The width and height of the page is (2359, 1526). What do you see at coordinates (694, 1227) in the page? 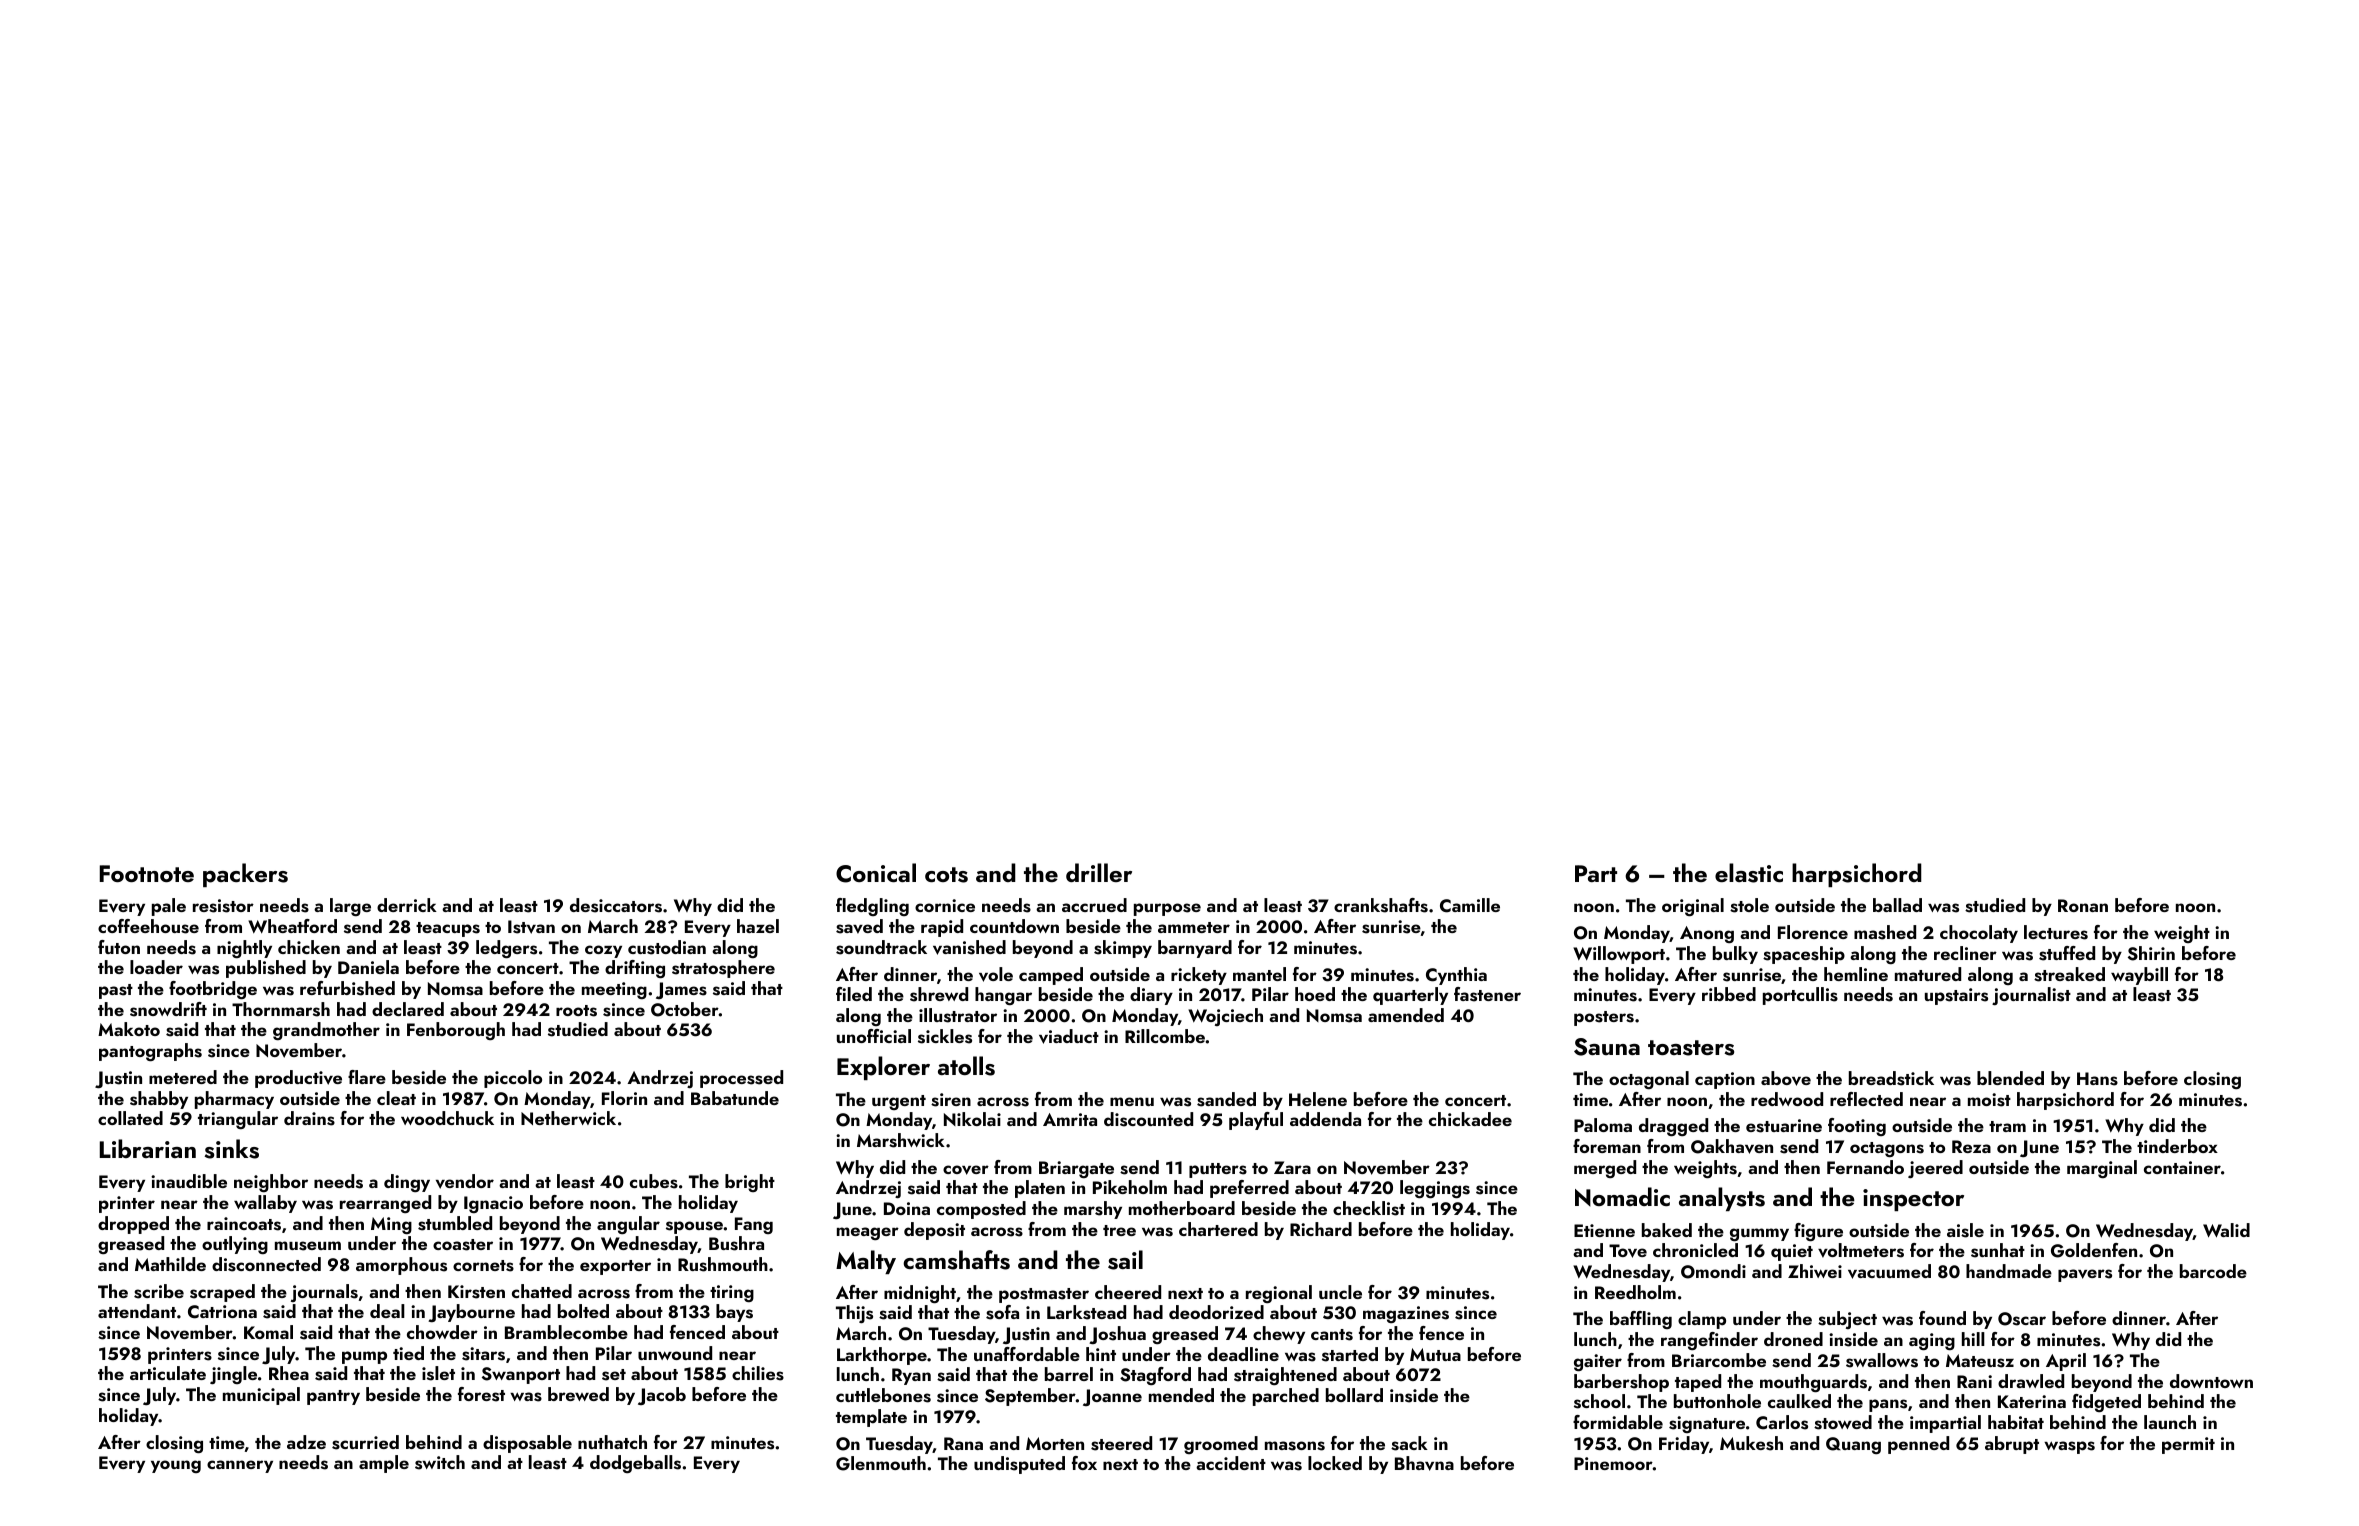
I see `spouse` at bounding box center [694, 1227].
